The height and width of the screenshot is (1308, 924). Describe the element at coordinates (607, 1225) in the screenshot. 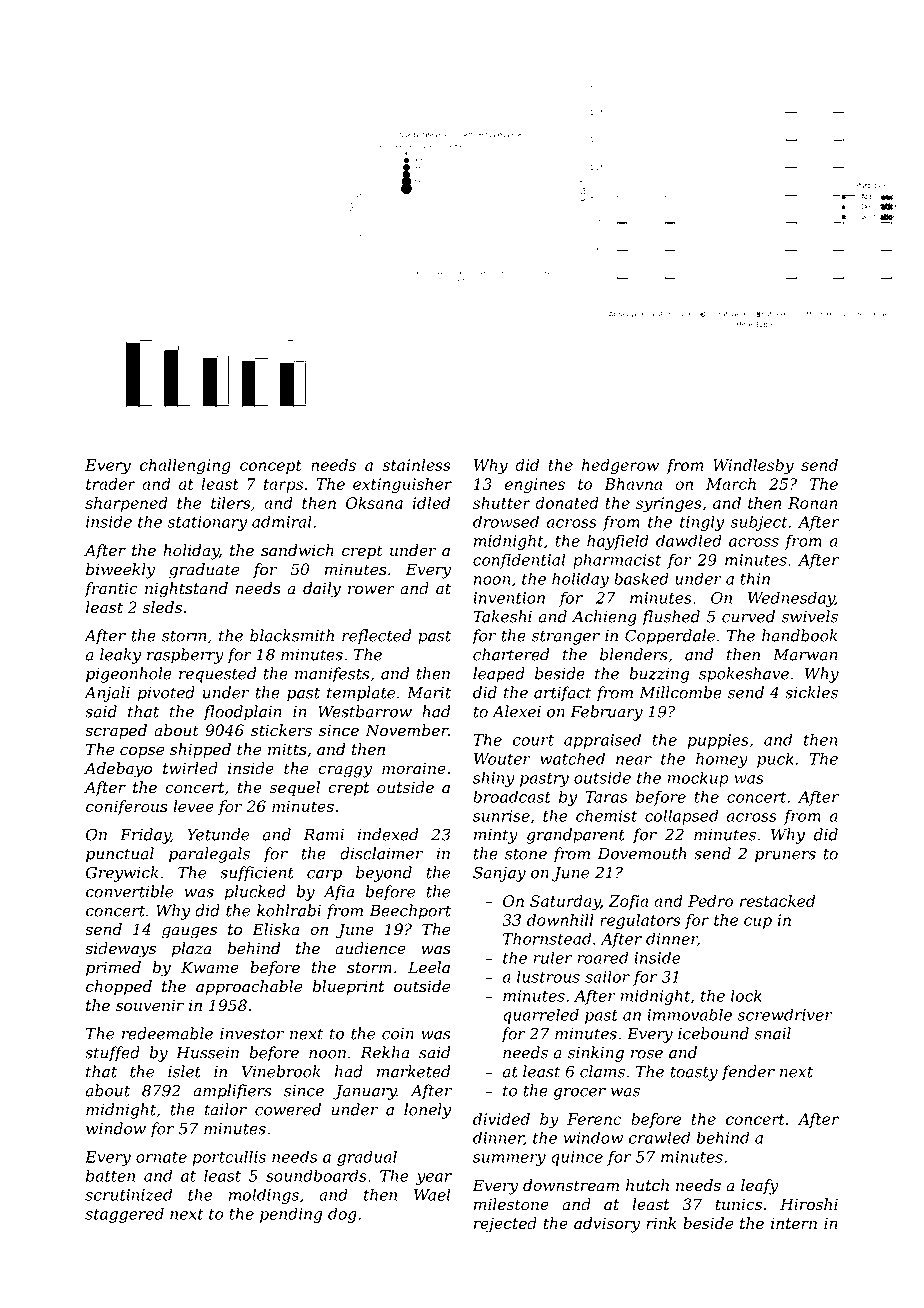

I see `advisory` at that location.
